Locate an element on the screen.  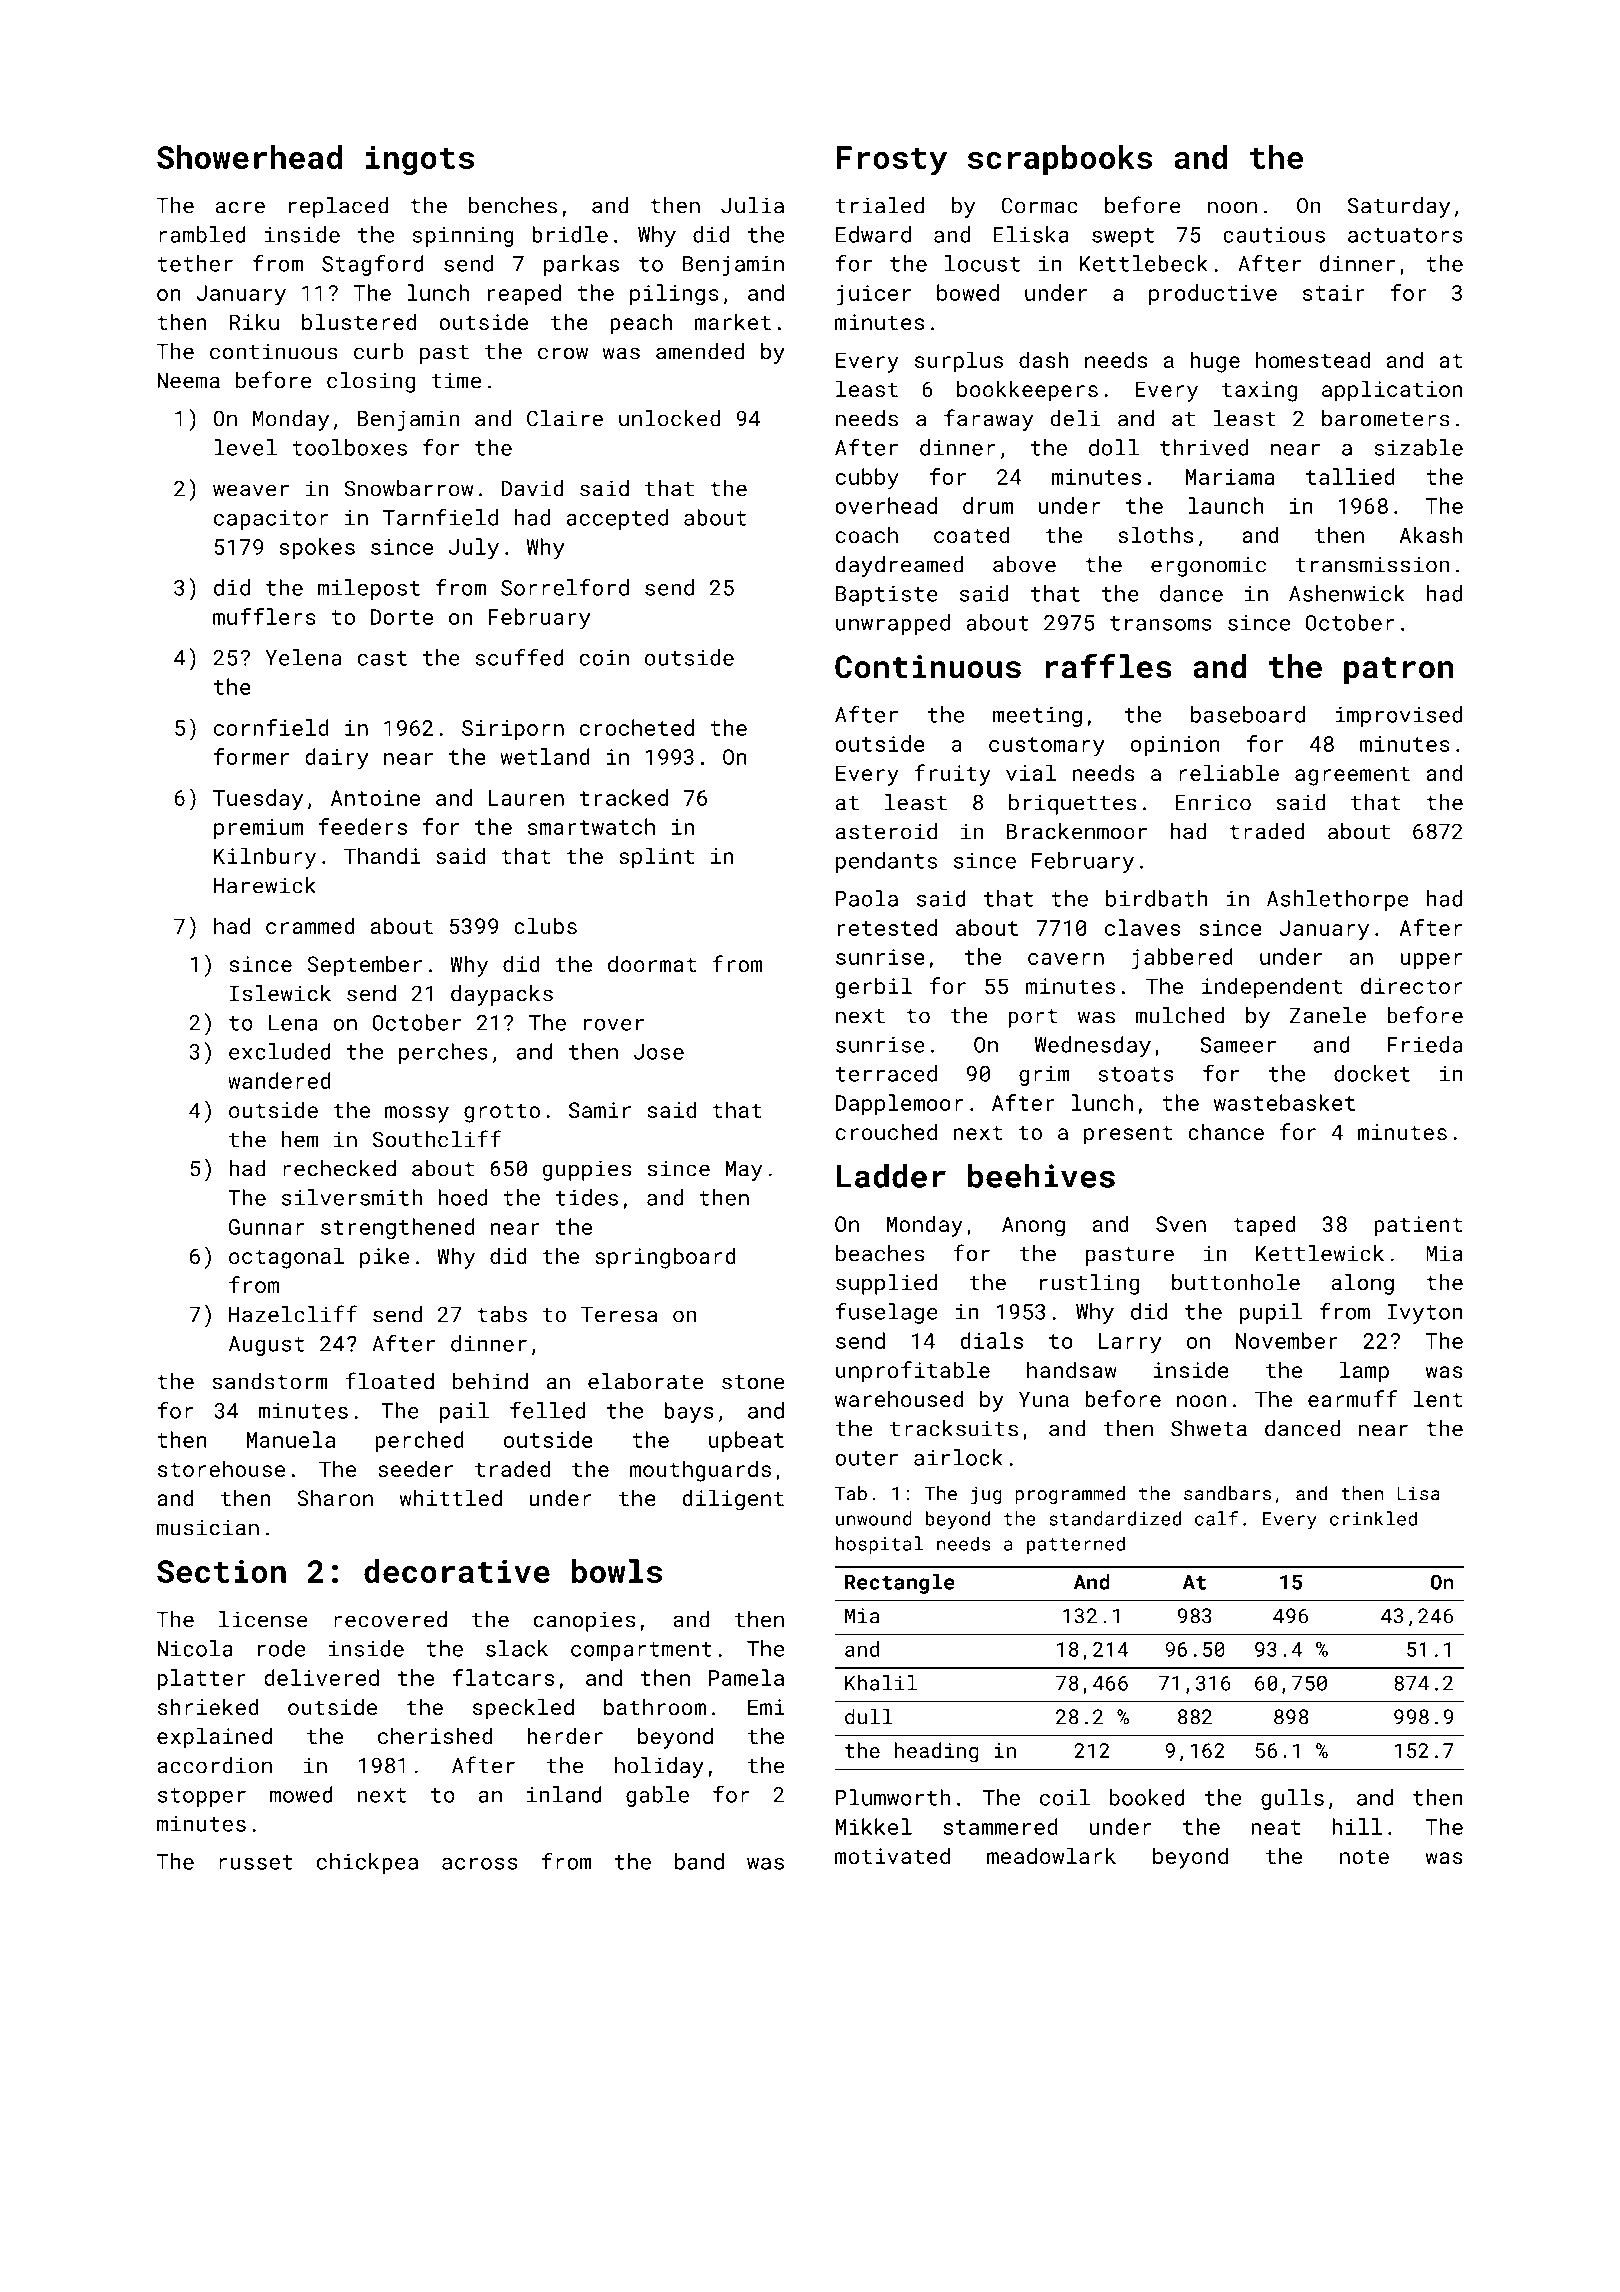
band is located at coordinates (699, 1861).
